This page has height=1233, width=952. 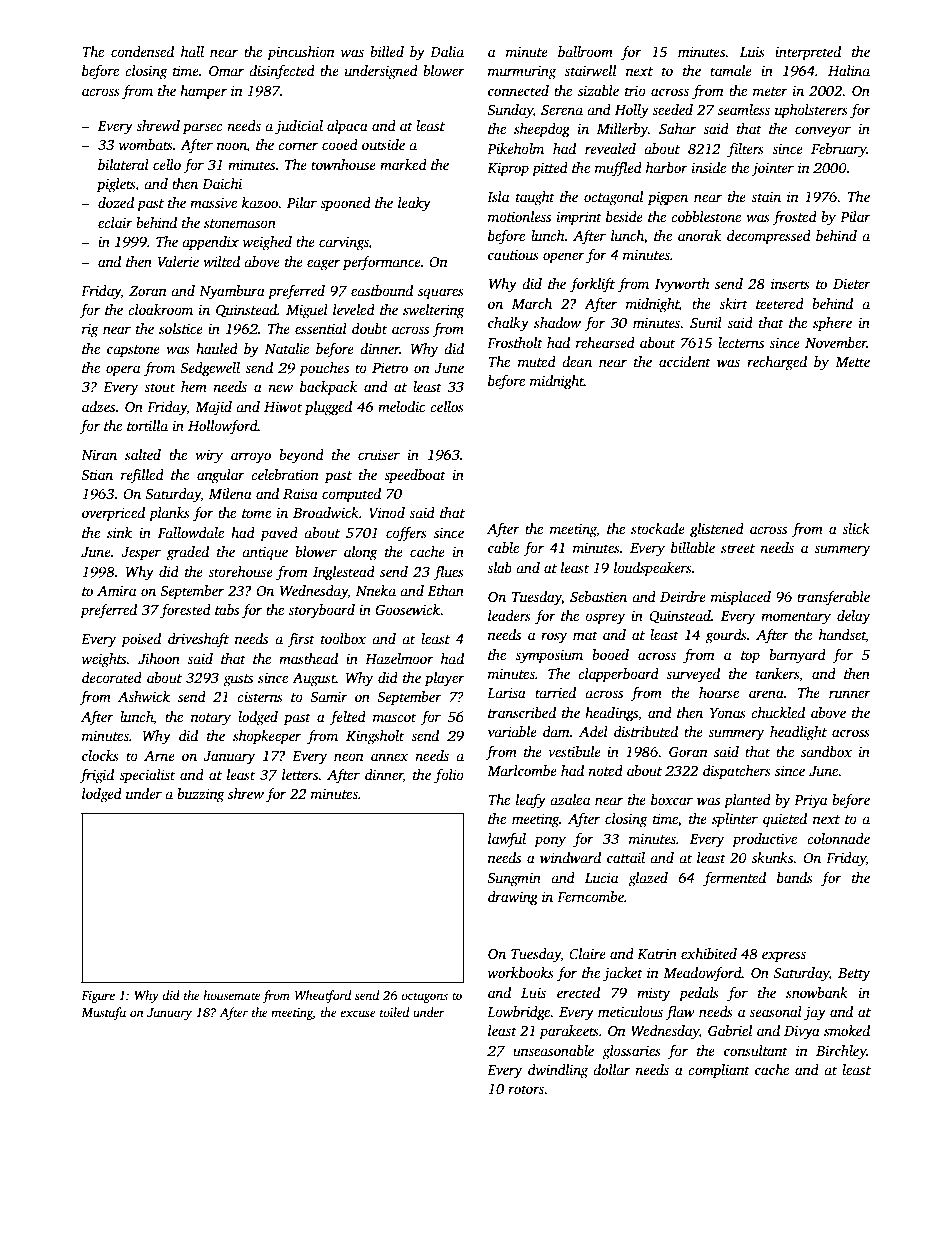 I want to click on shopkeeper, so click(x=267, y=737).
